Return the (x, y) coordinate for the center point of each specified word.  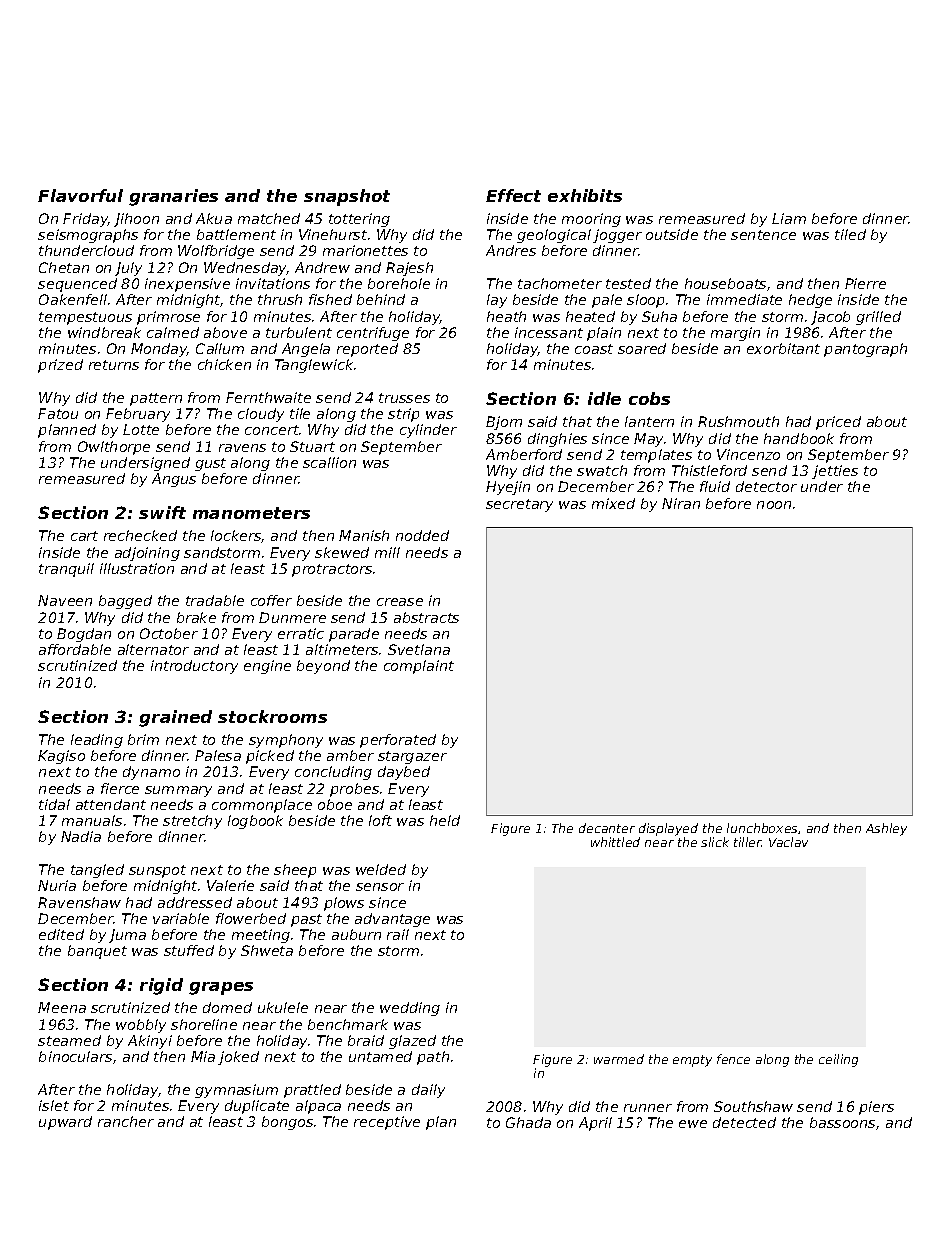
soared (642, 348)
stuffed (189, 950)
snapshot (347, 197)
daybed (404, 773)
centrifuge (373, 334)
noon (774, 505)
